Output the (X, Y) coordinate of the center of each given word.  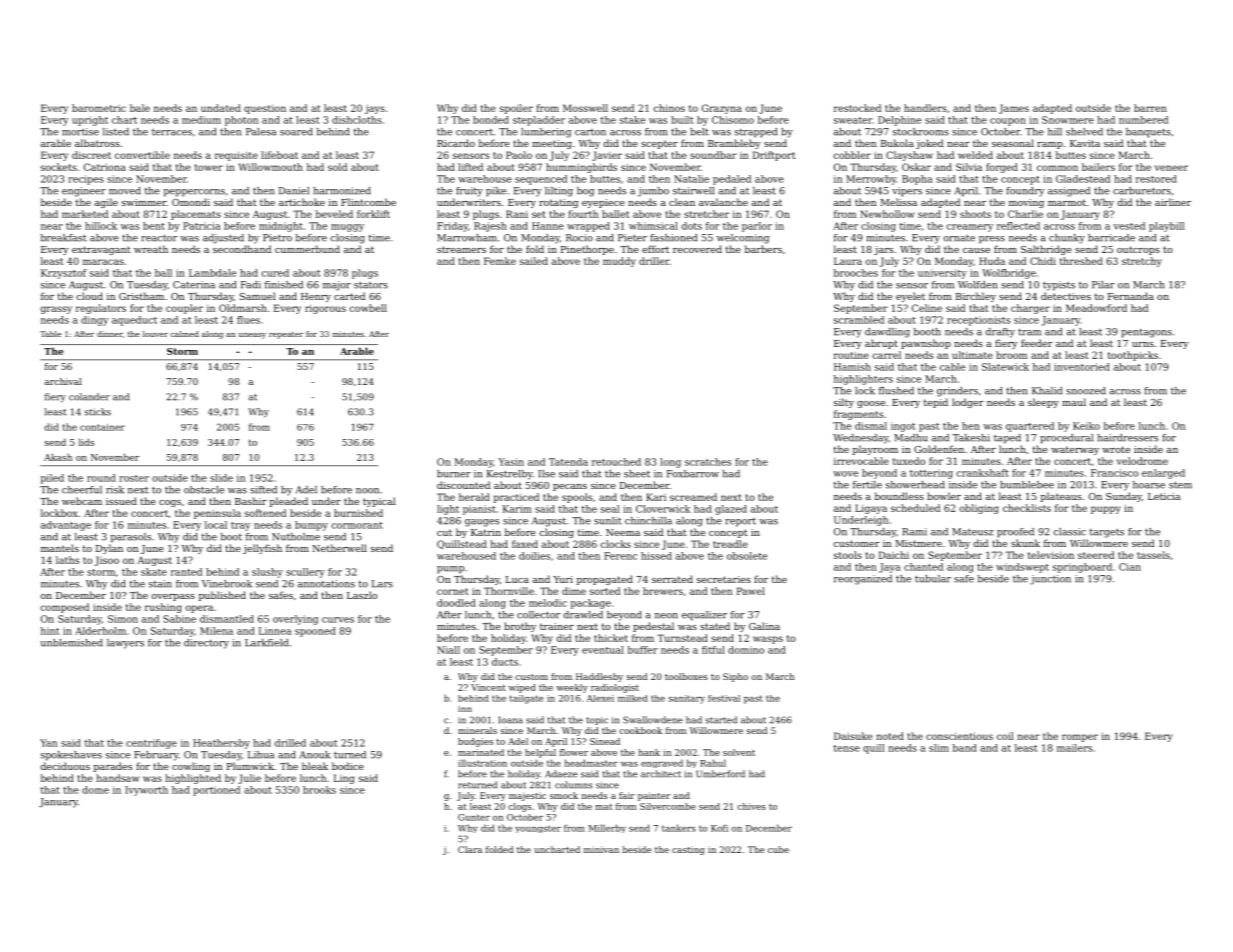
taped (1007, 439)
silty (844, 403)
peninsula (217, 514)
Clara (470, 849)
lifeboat (279, 155)
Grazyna (722, 109)
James (1014, 109)
